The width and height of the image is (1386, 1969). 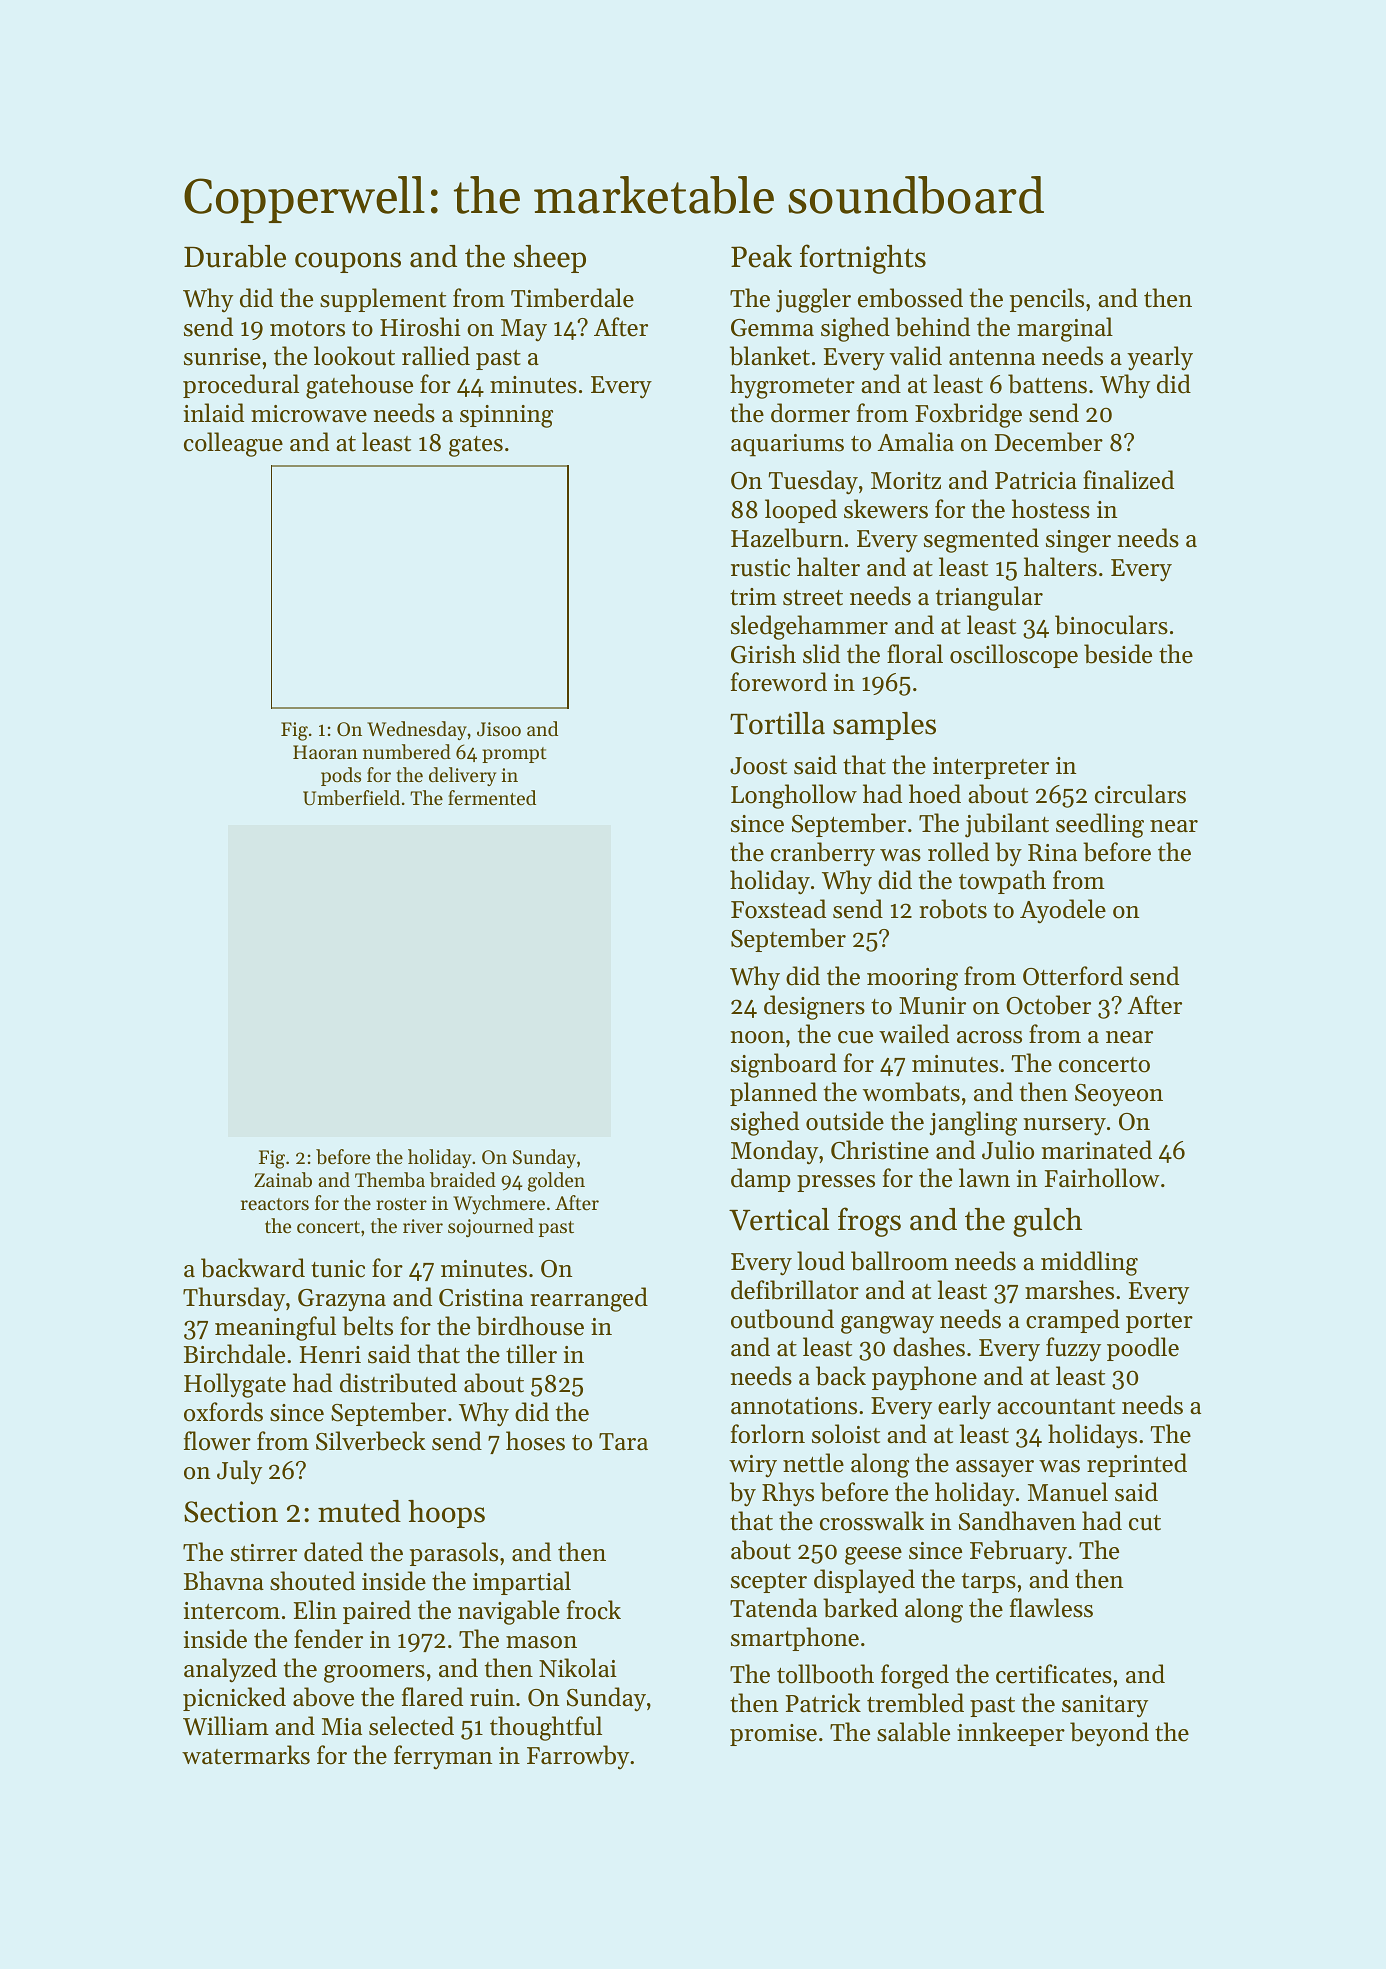 What do you see at coordinates (492, 797) in the image?
I see `fermented` at bounding box center [492, 797].
